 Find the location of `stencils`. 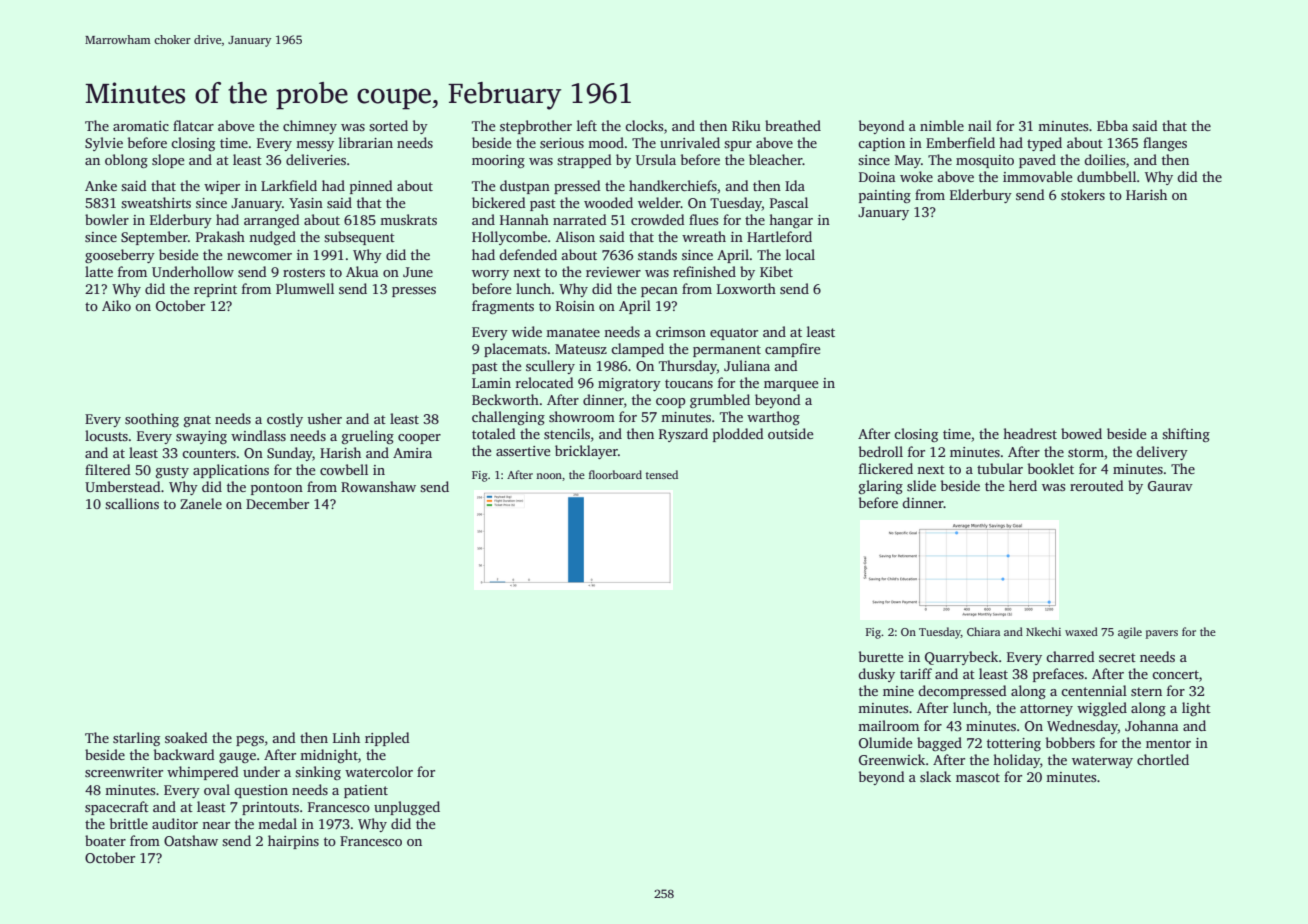

stencils is located at coordinates (567, 433).
